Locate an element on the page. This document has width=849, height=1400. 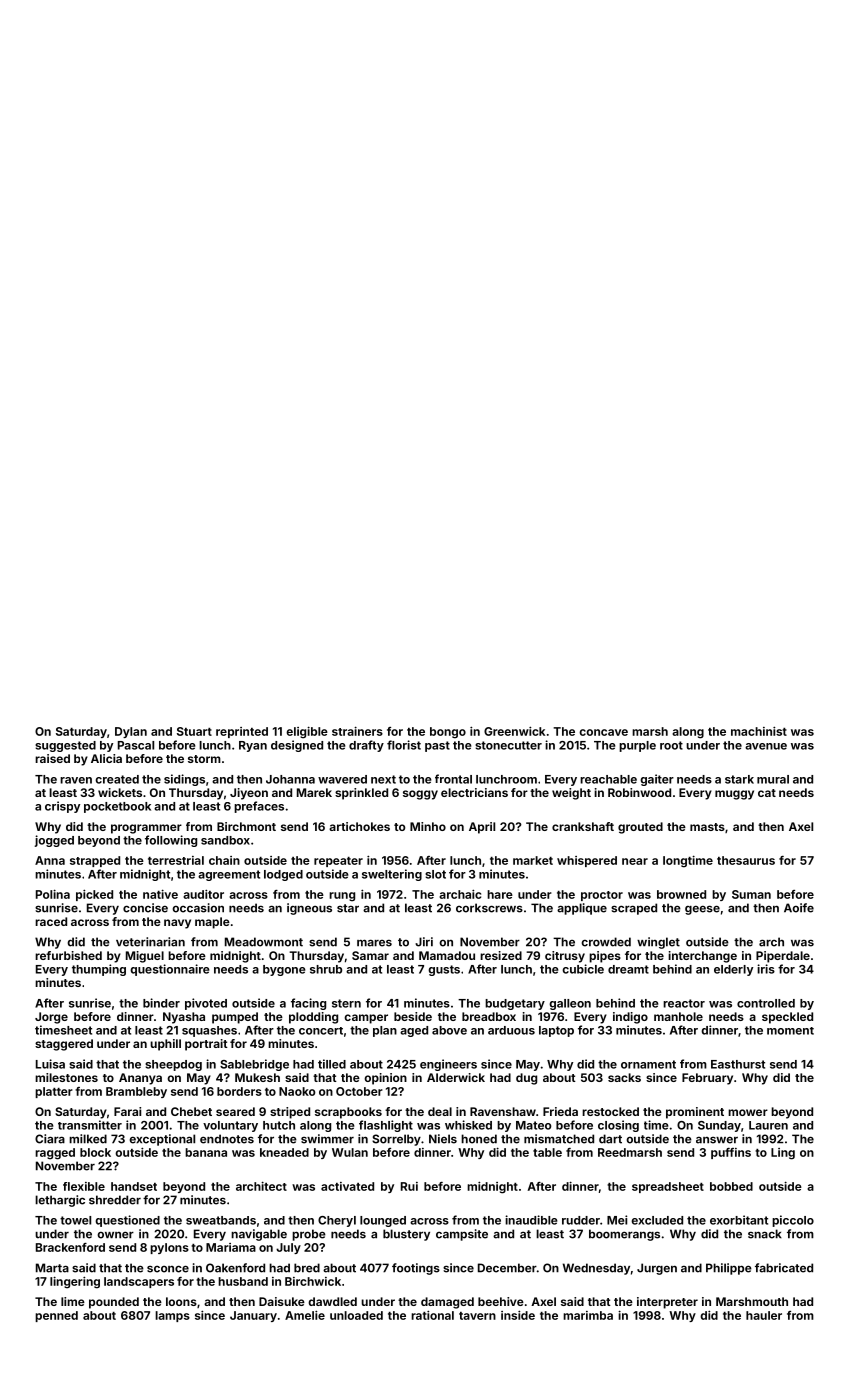
strainers is located at coordinates (357, 731).
